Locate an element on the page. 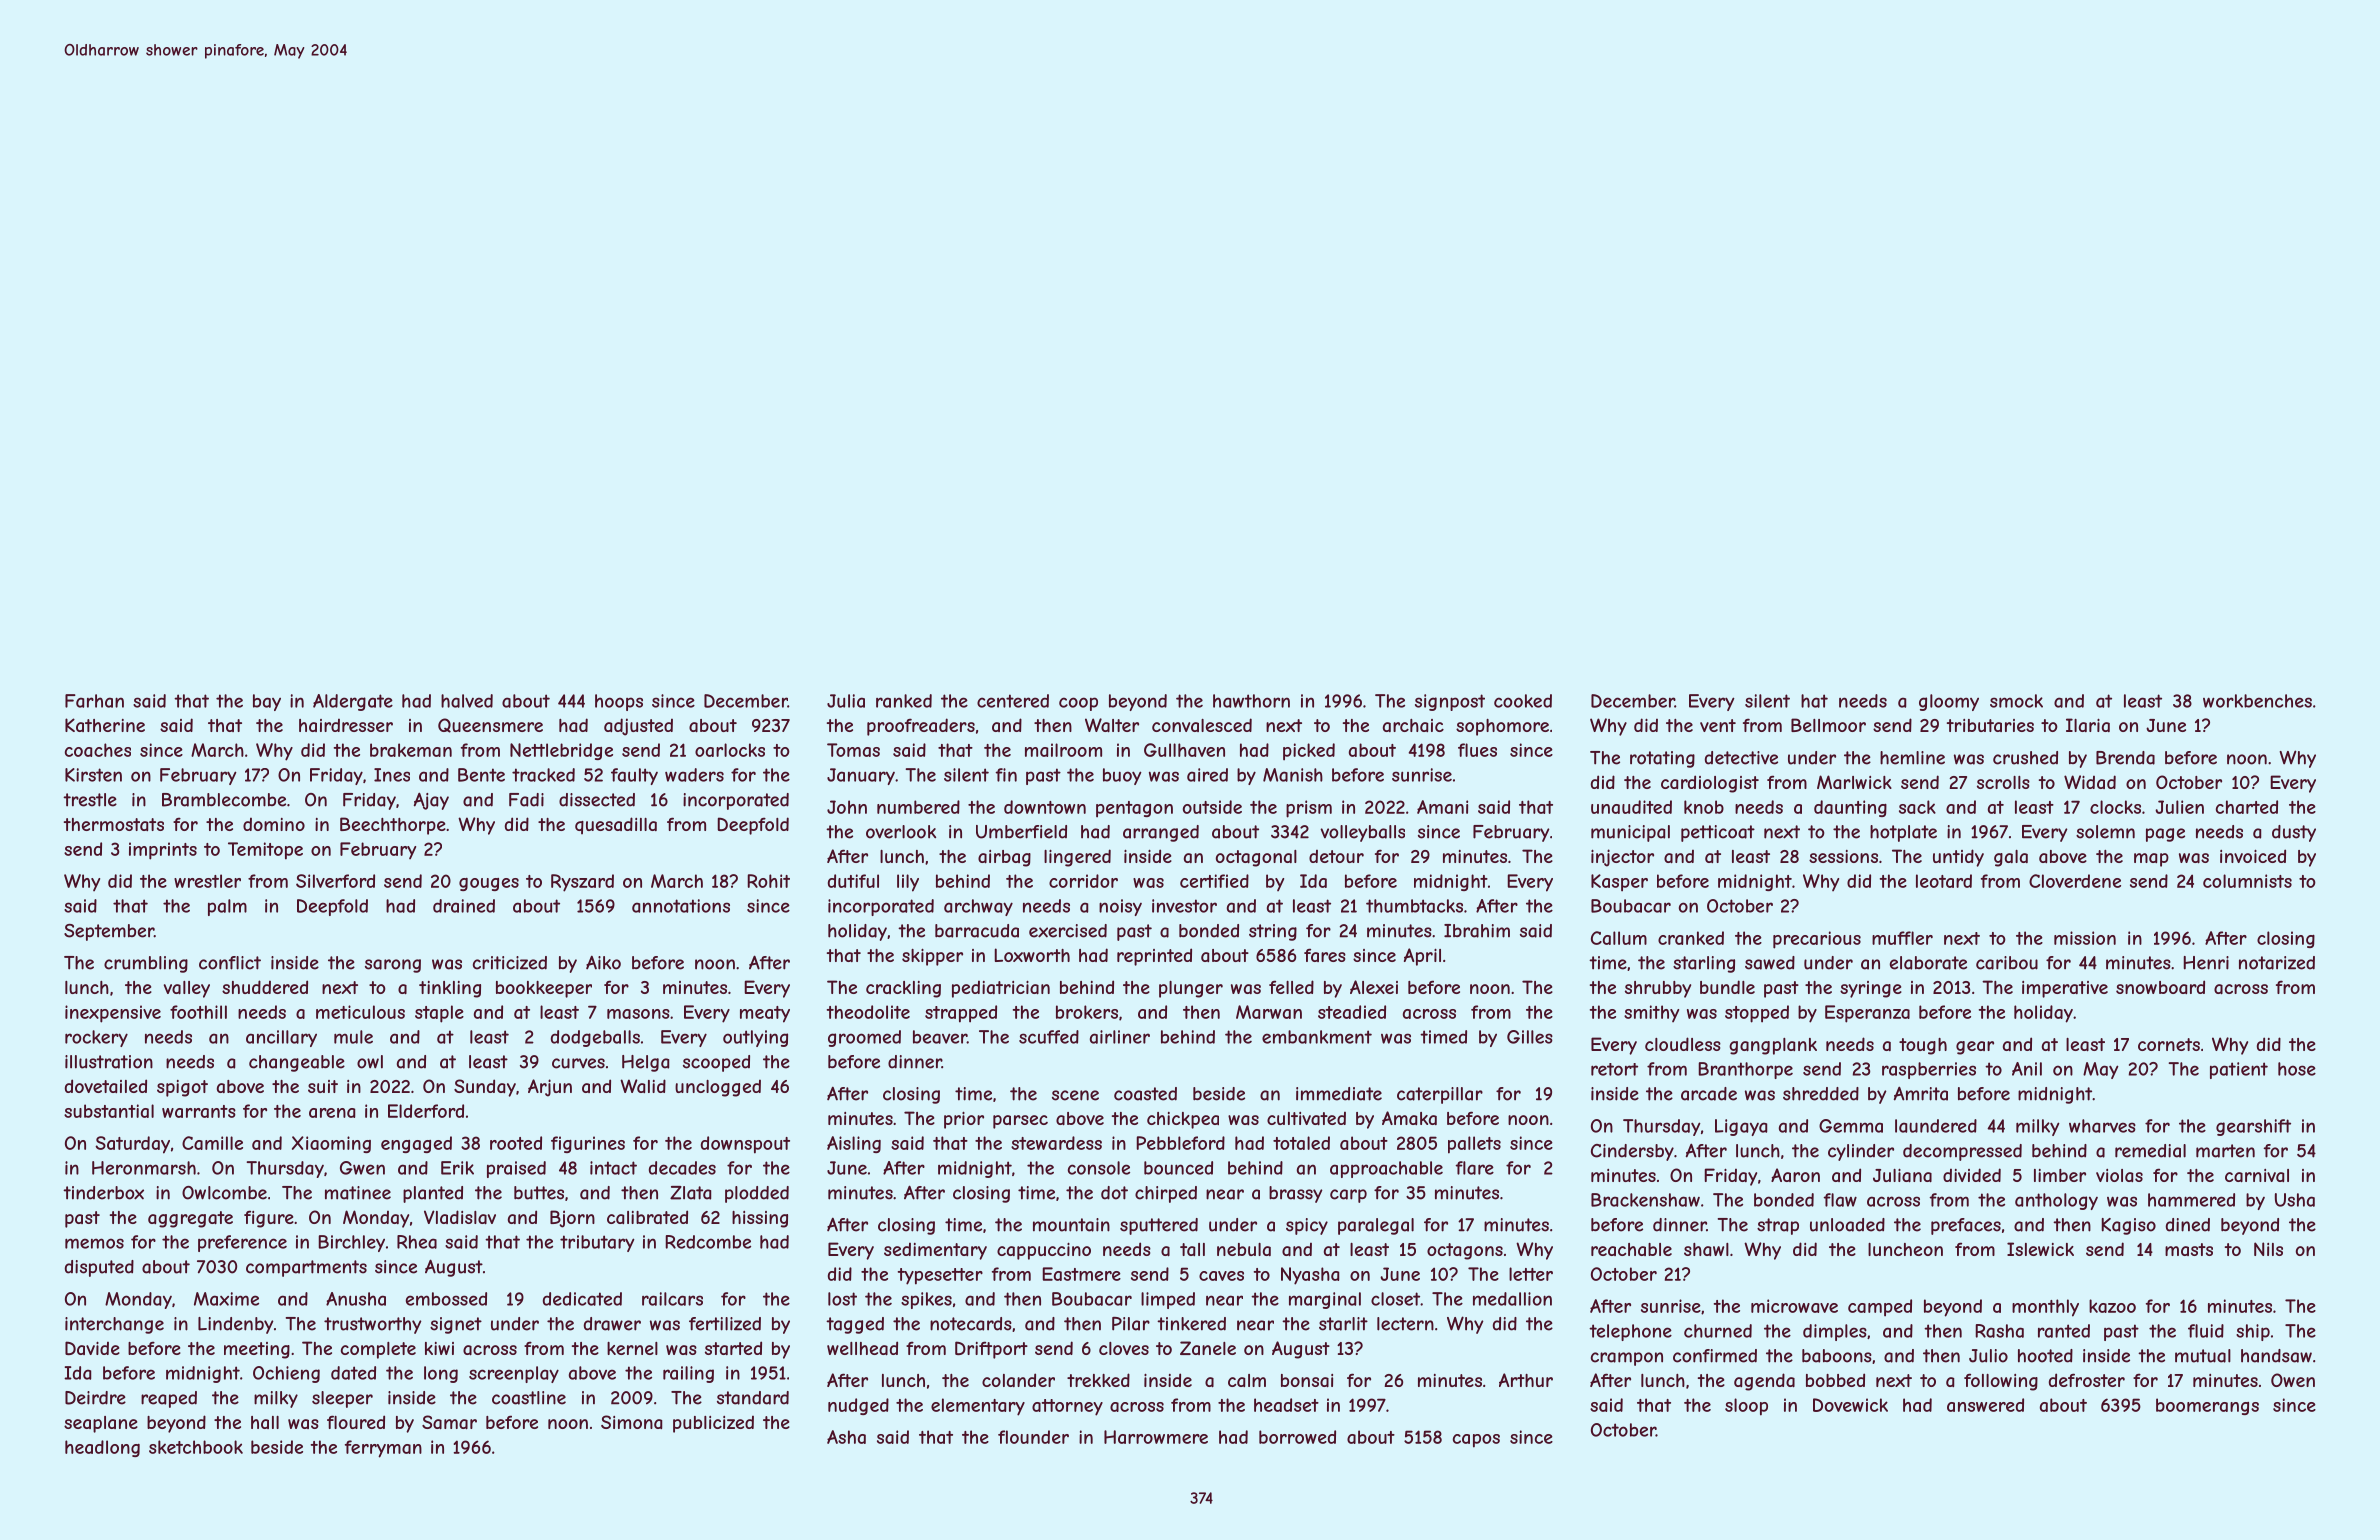 This page has height=1540, width=2380. tinderbox is located at coordinates (103, 1193).
